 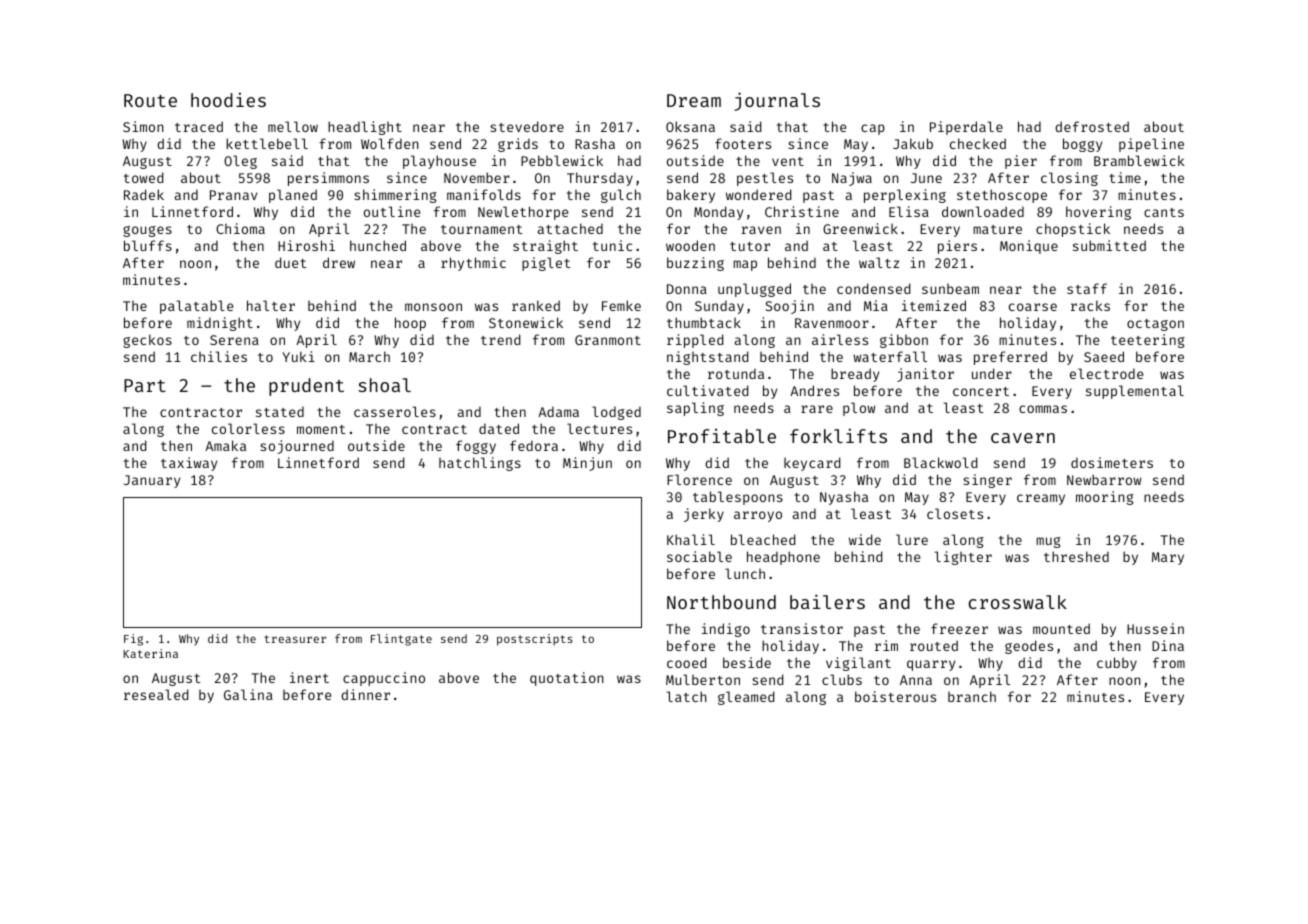 I want to click on forklifts, so click(x=838, y=435).
